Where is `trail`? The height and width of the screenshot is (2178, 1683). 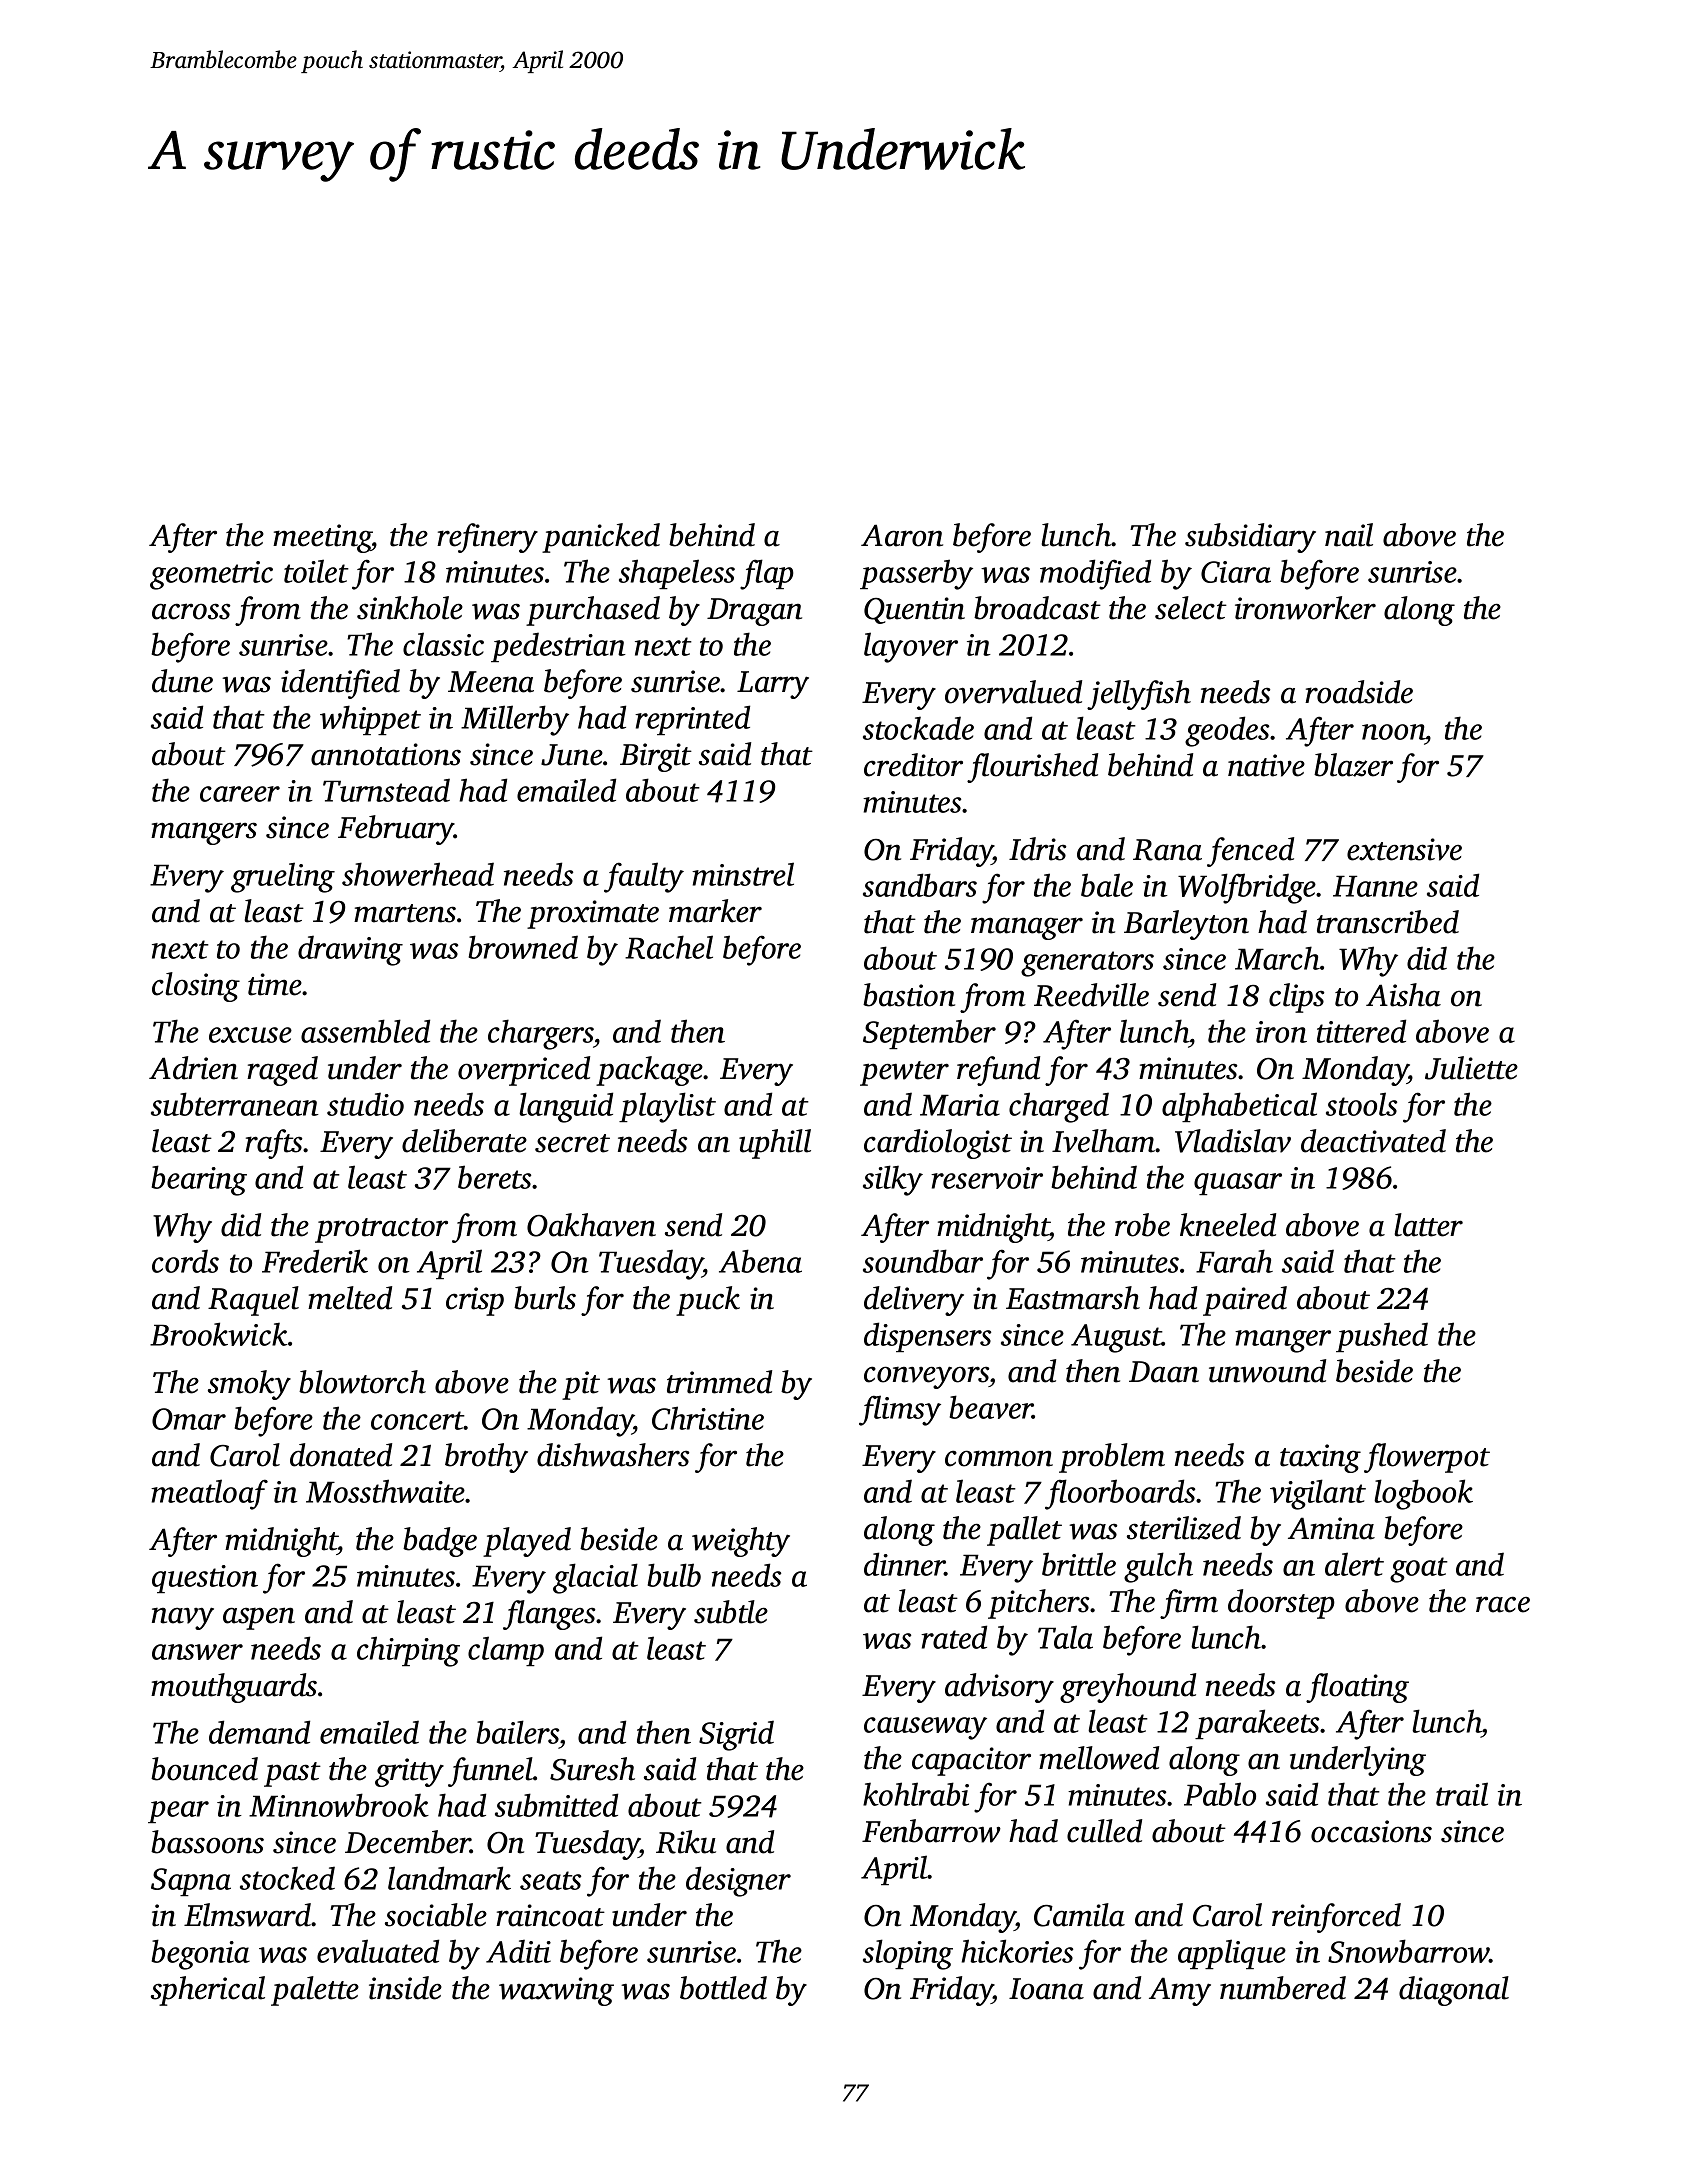
trail is located at coordinates (1462, 1794).
